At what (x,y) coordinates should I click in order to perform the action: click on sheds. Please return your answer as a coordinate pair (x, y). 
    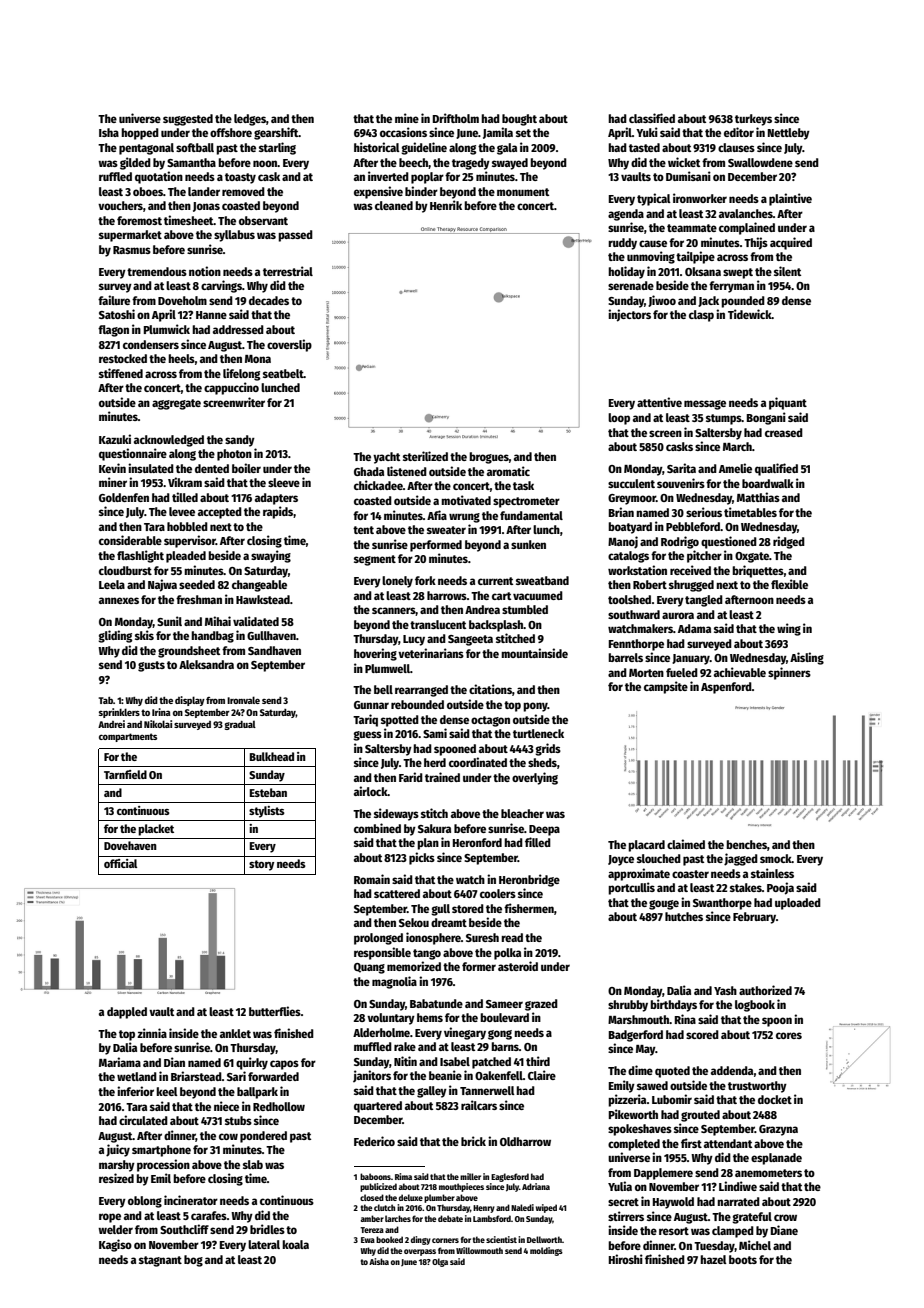
    Looking at the image, I should click on (542, 762).
